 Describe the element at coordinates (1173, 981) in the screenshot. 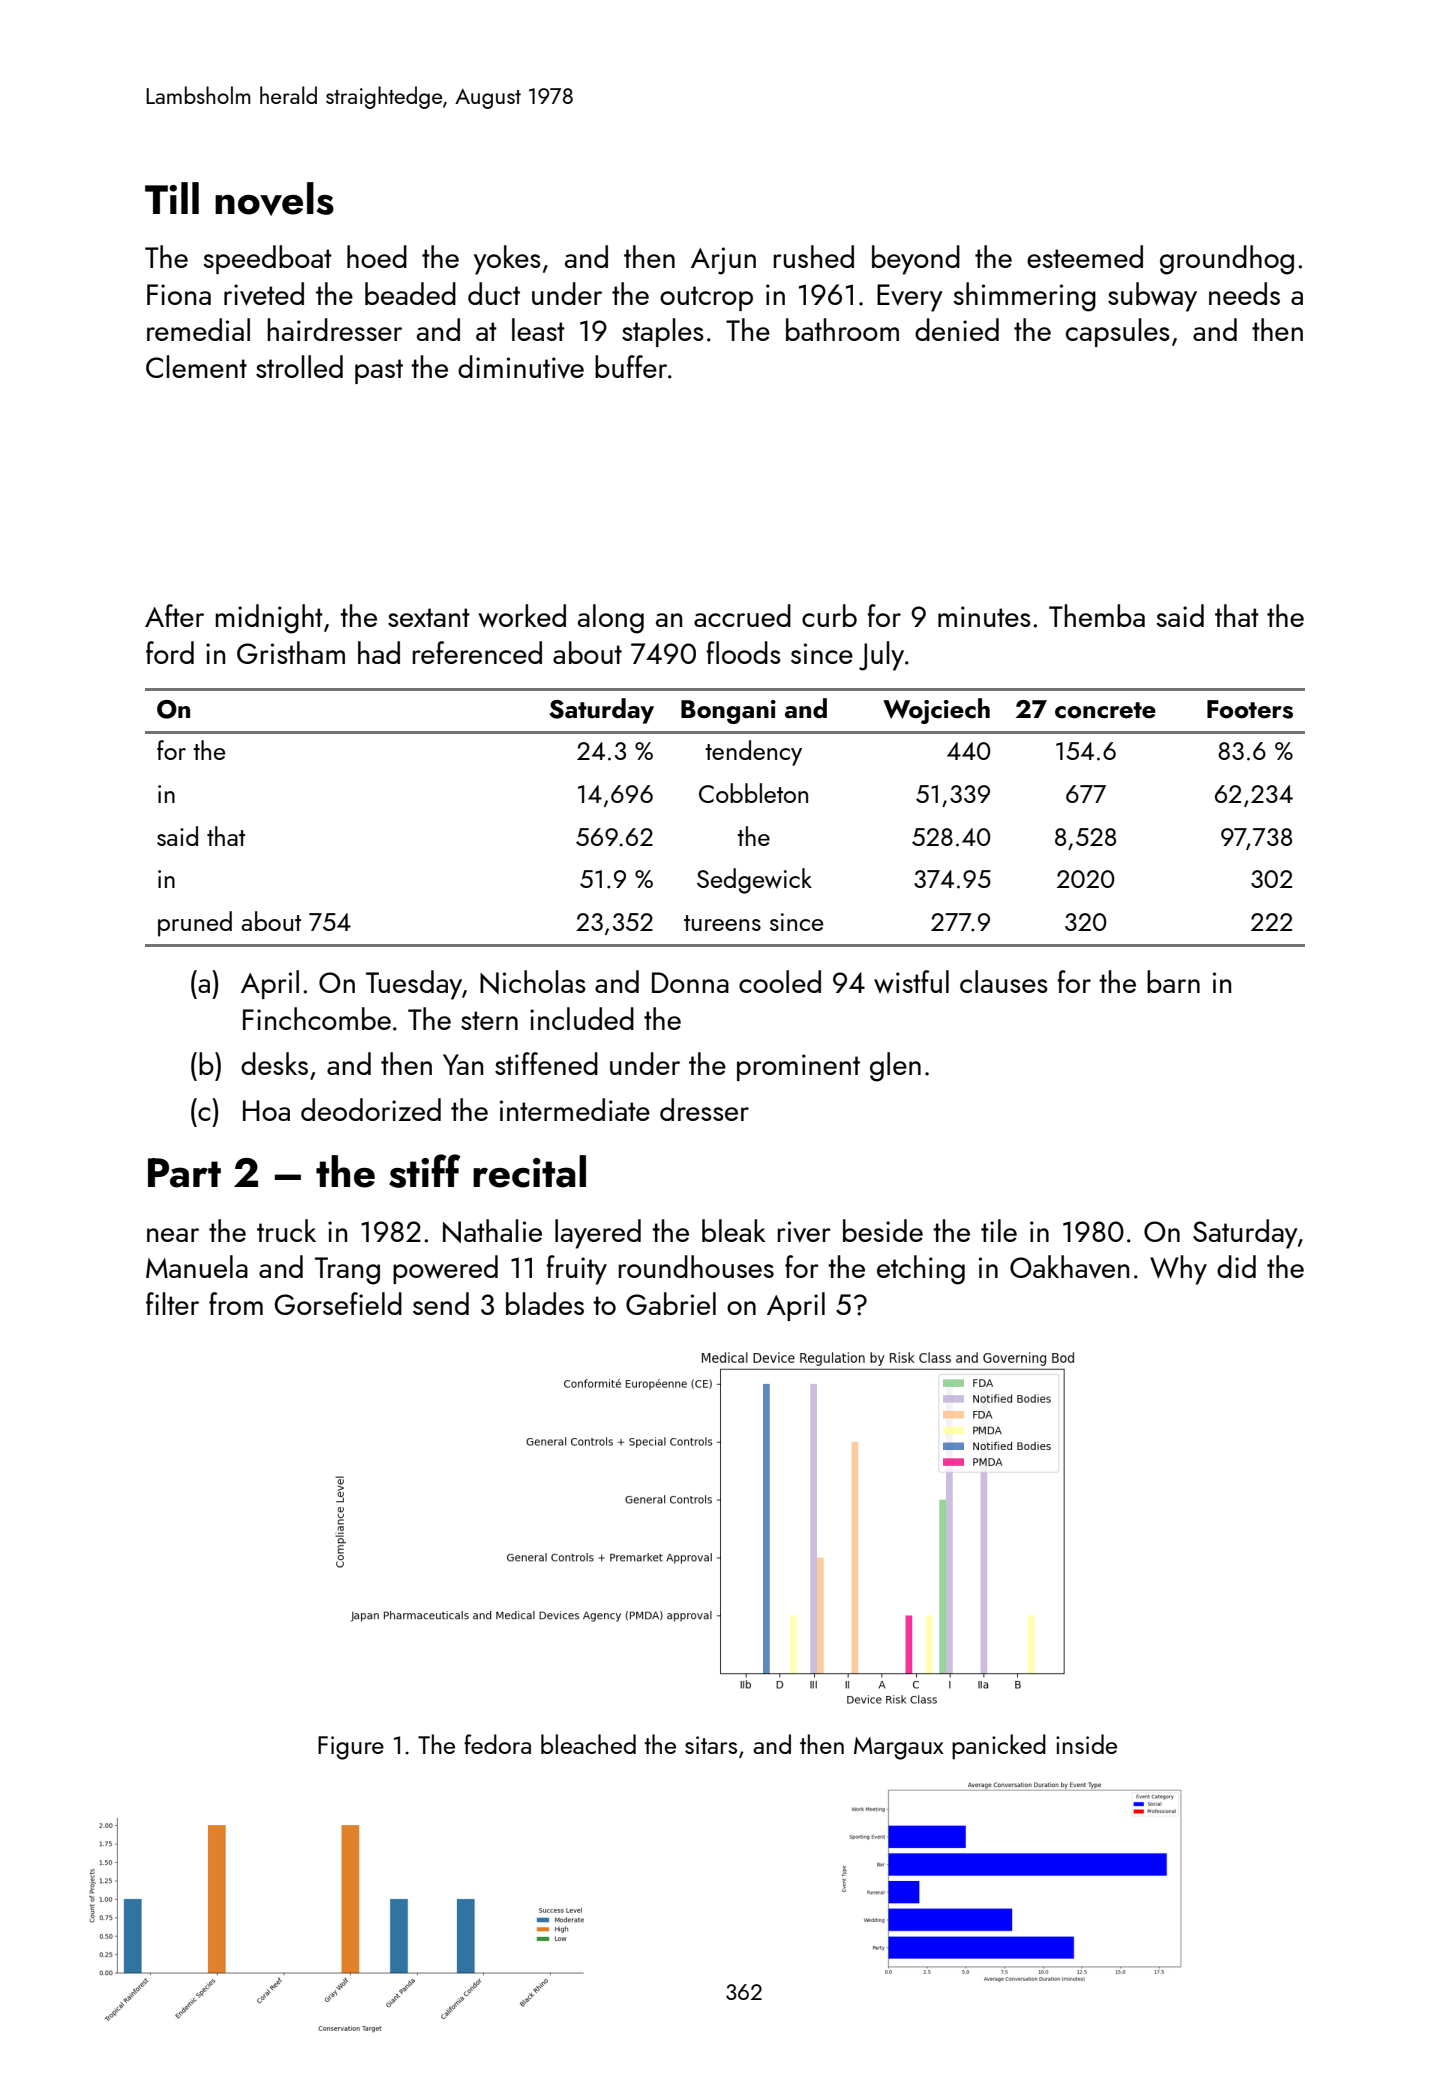

I see `barn` at that location.
